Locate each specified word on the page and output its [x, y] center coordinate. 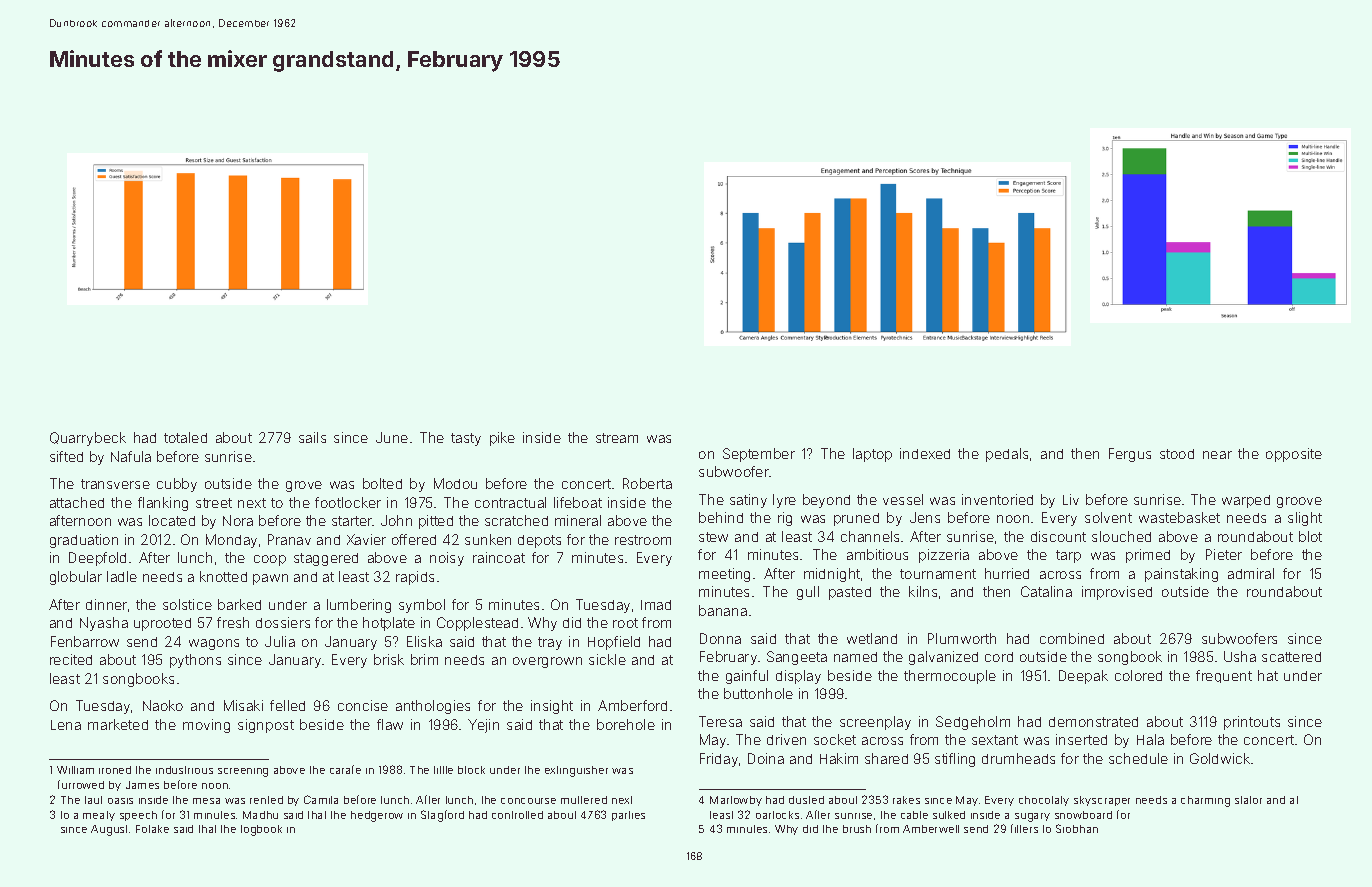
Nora [238, 520]
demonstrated [1093, 722]
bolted [382, 483]
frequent [1224, 676]
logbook [261, 830]
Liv [1071, 499]
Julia [280, 641]
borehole [626, 724]
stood [1177, 454]
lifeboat [578, 502]
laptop [872, 455]
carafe [345, 769]
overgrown [547, 662]
